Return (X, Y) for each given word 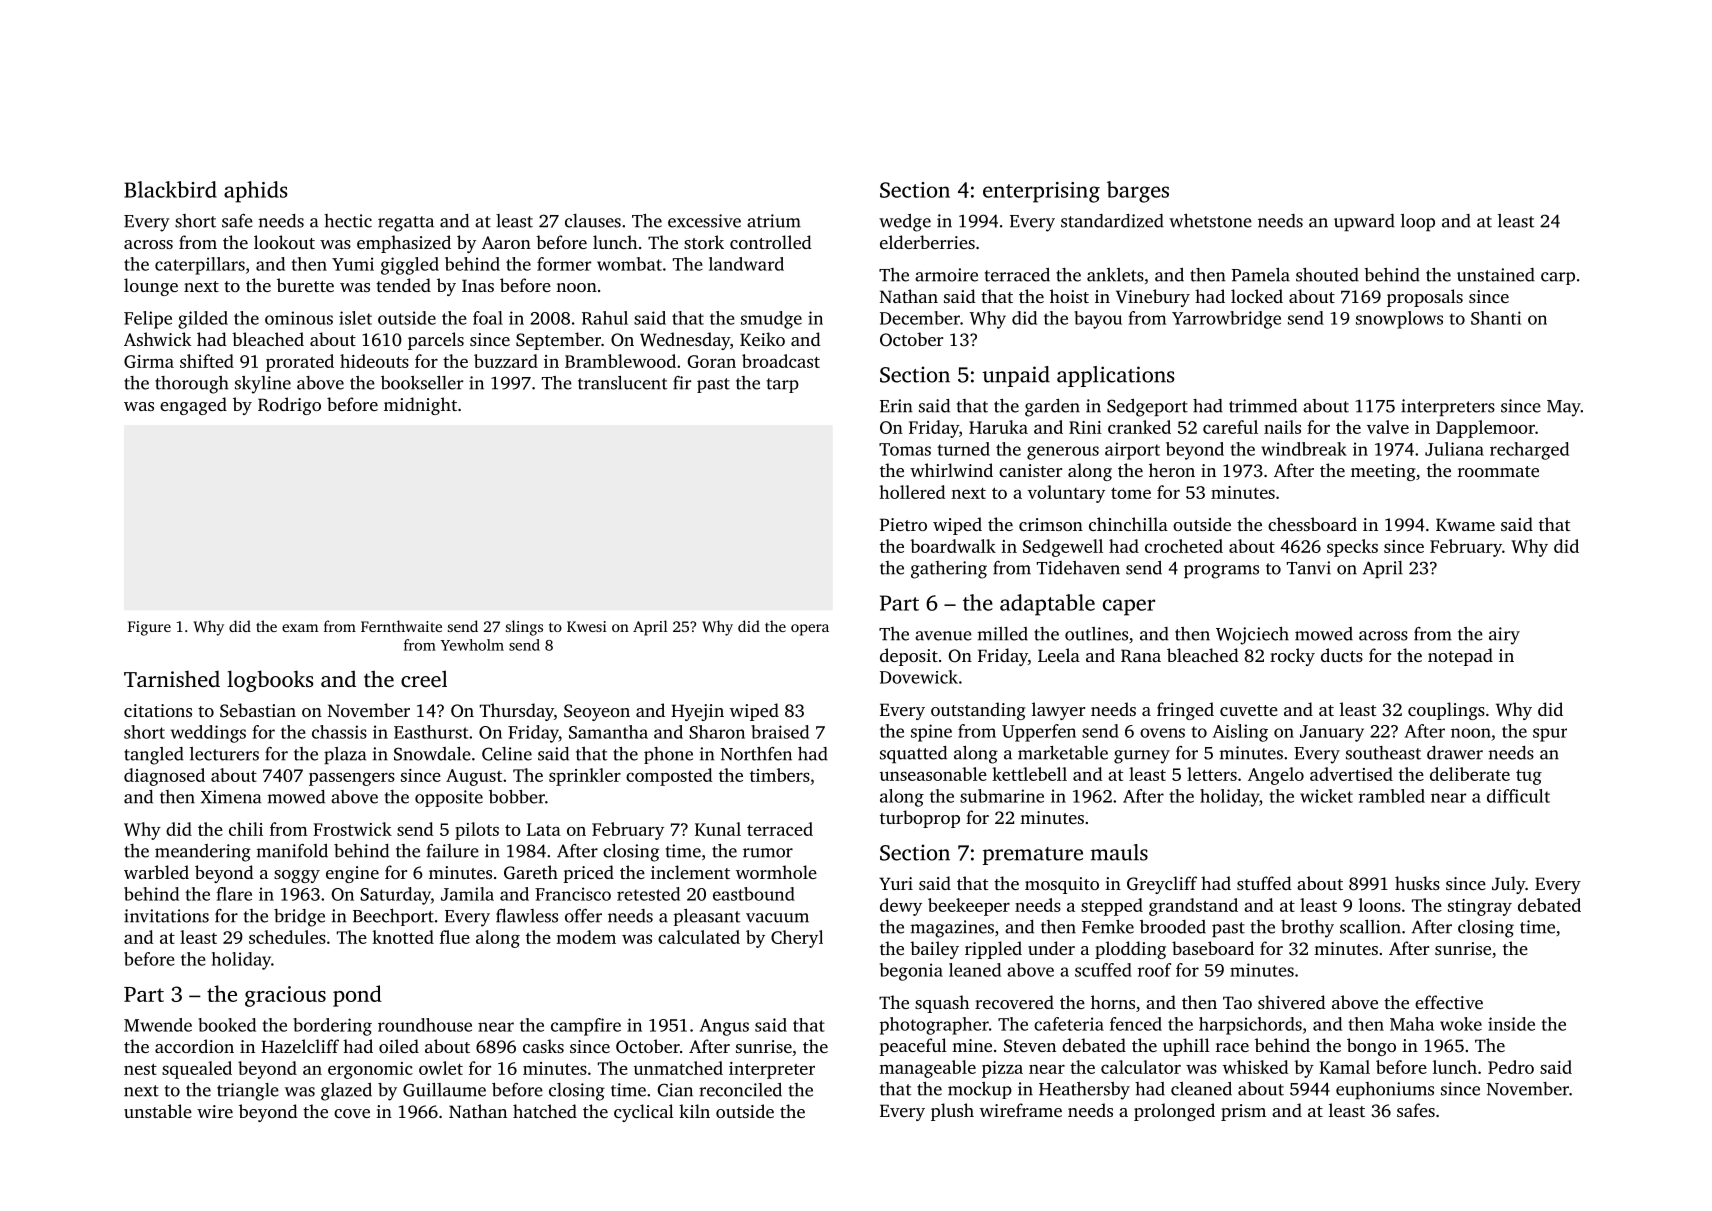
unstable (158, 1111)
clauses (593, 221)
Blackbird (170, 189)
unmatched (678, 1068)
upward (1364, 222)
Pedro (1511, 1067)
